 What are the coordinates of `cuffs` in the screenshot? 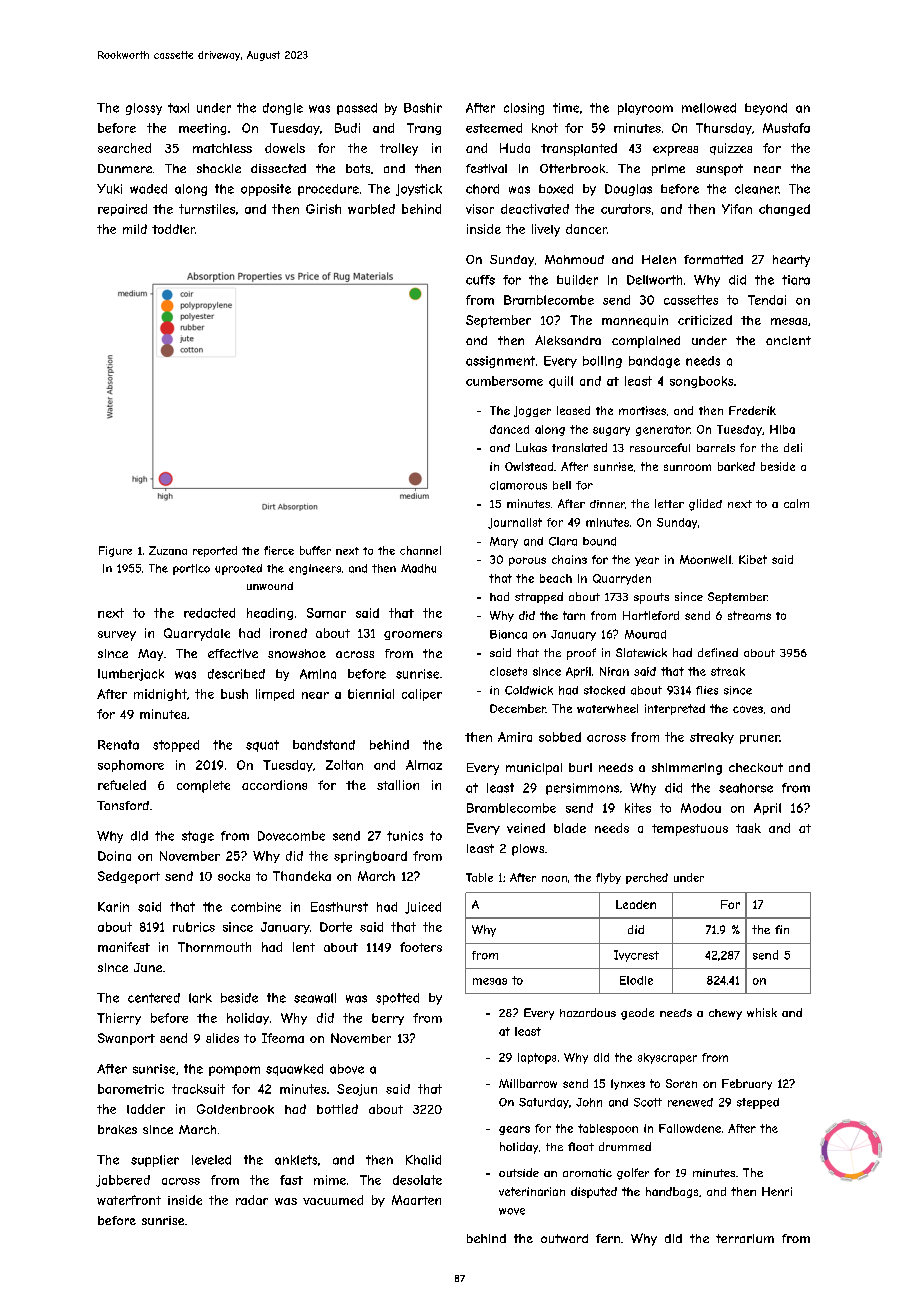 It's located at (480, 280).
